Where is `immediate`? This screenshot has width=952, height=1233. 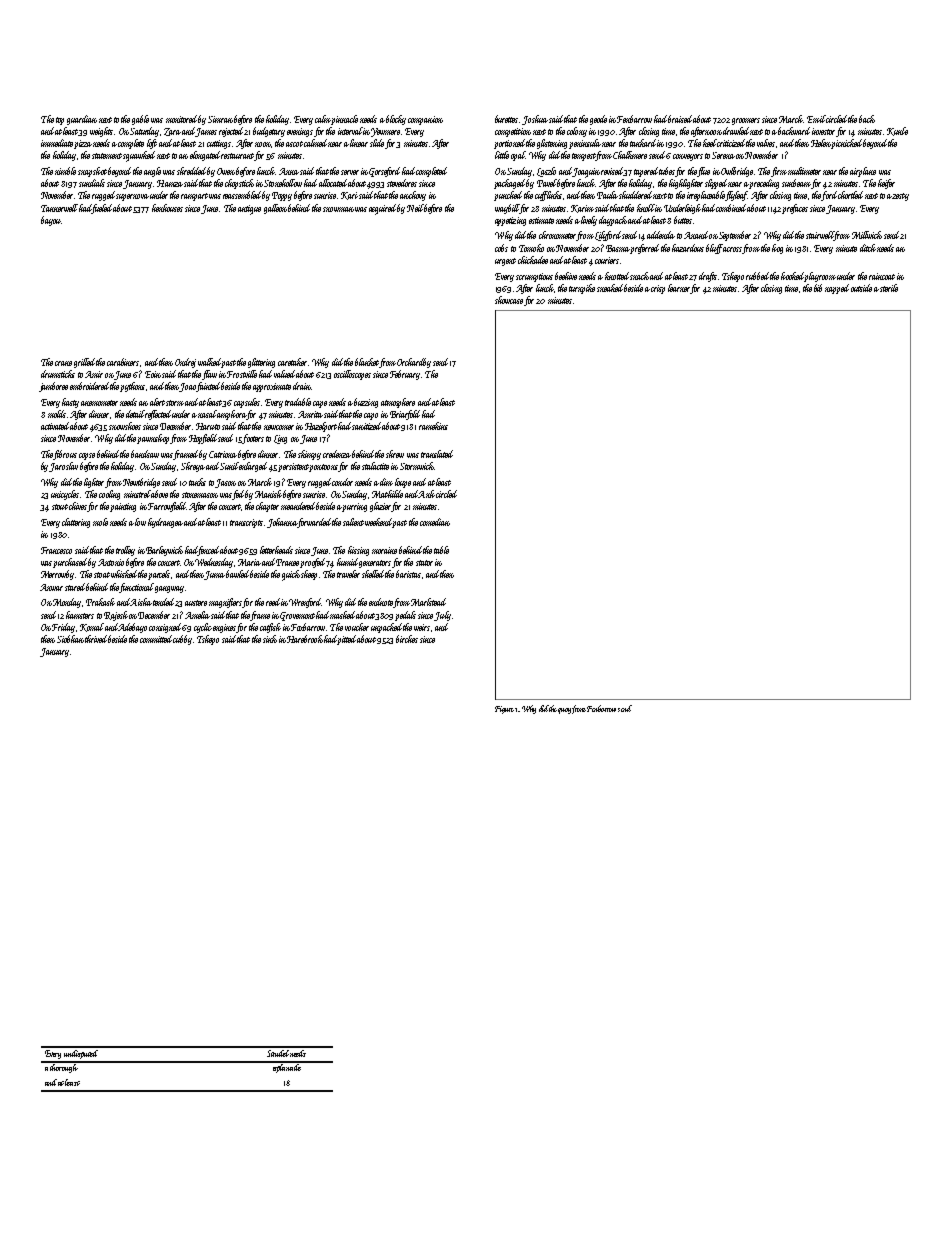
immediate is located at coordinates (57, 143).
